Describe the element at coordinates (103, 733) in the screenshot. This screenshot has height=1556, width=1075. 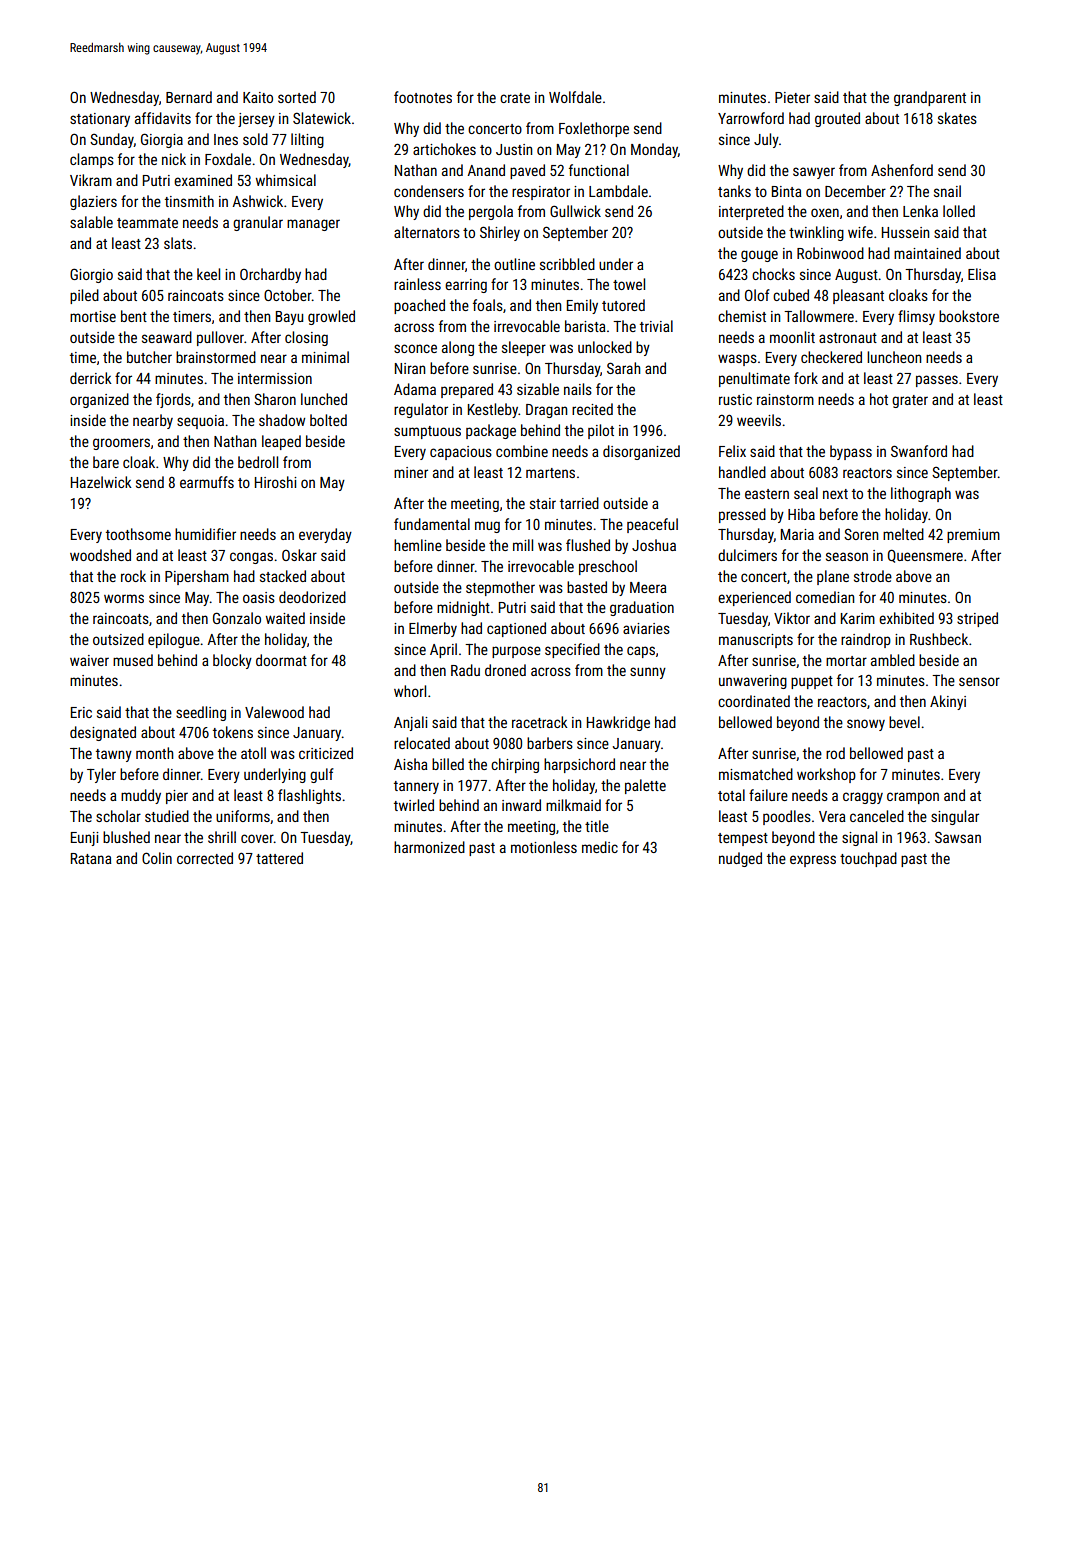
I see `designated` at that location.
